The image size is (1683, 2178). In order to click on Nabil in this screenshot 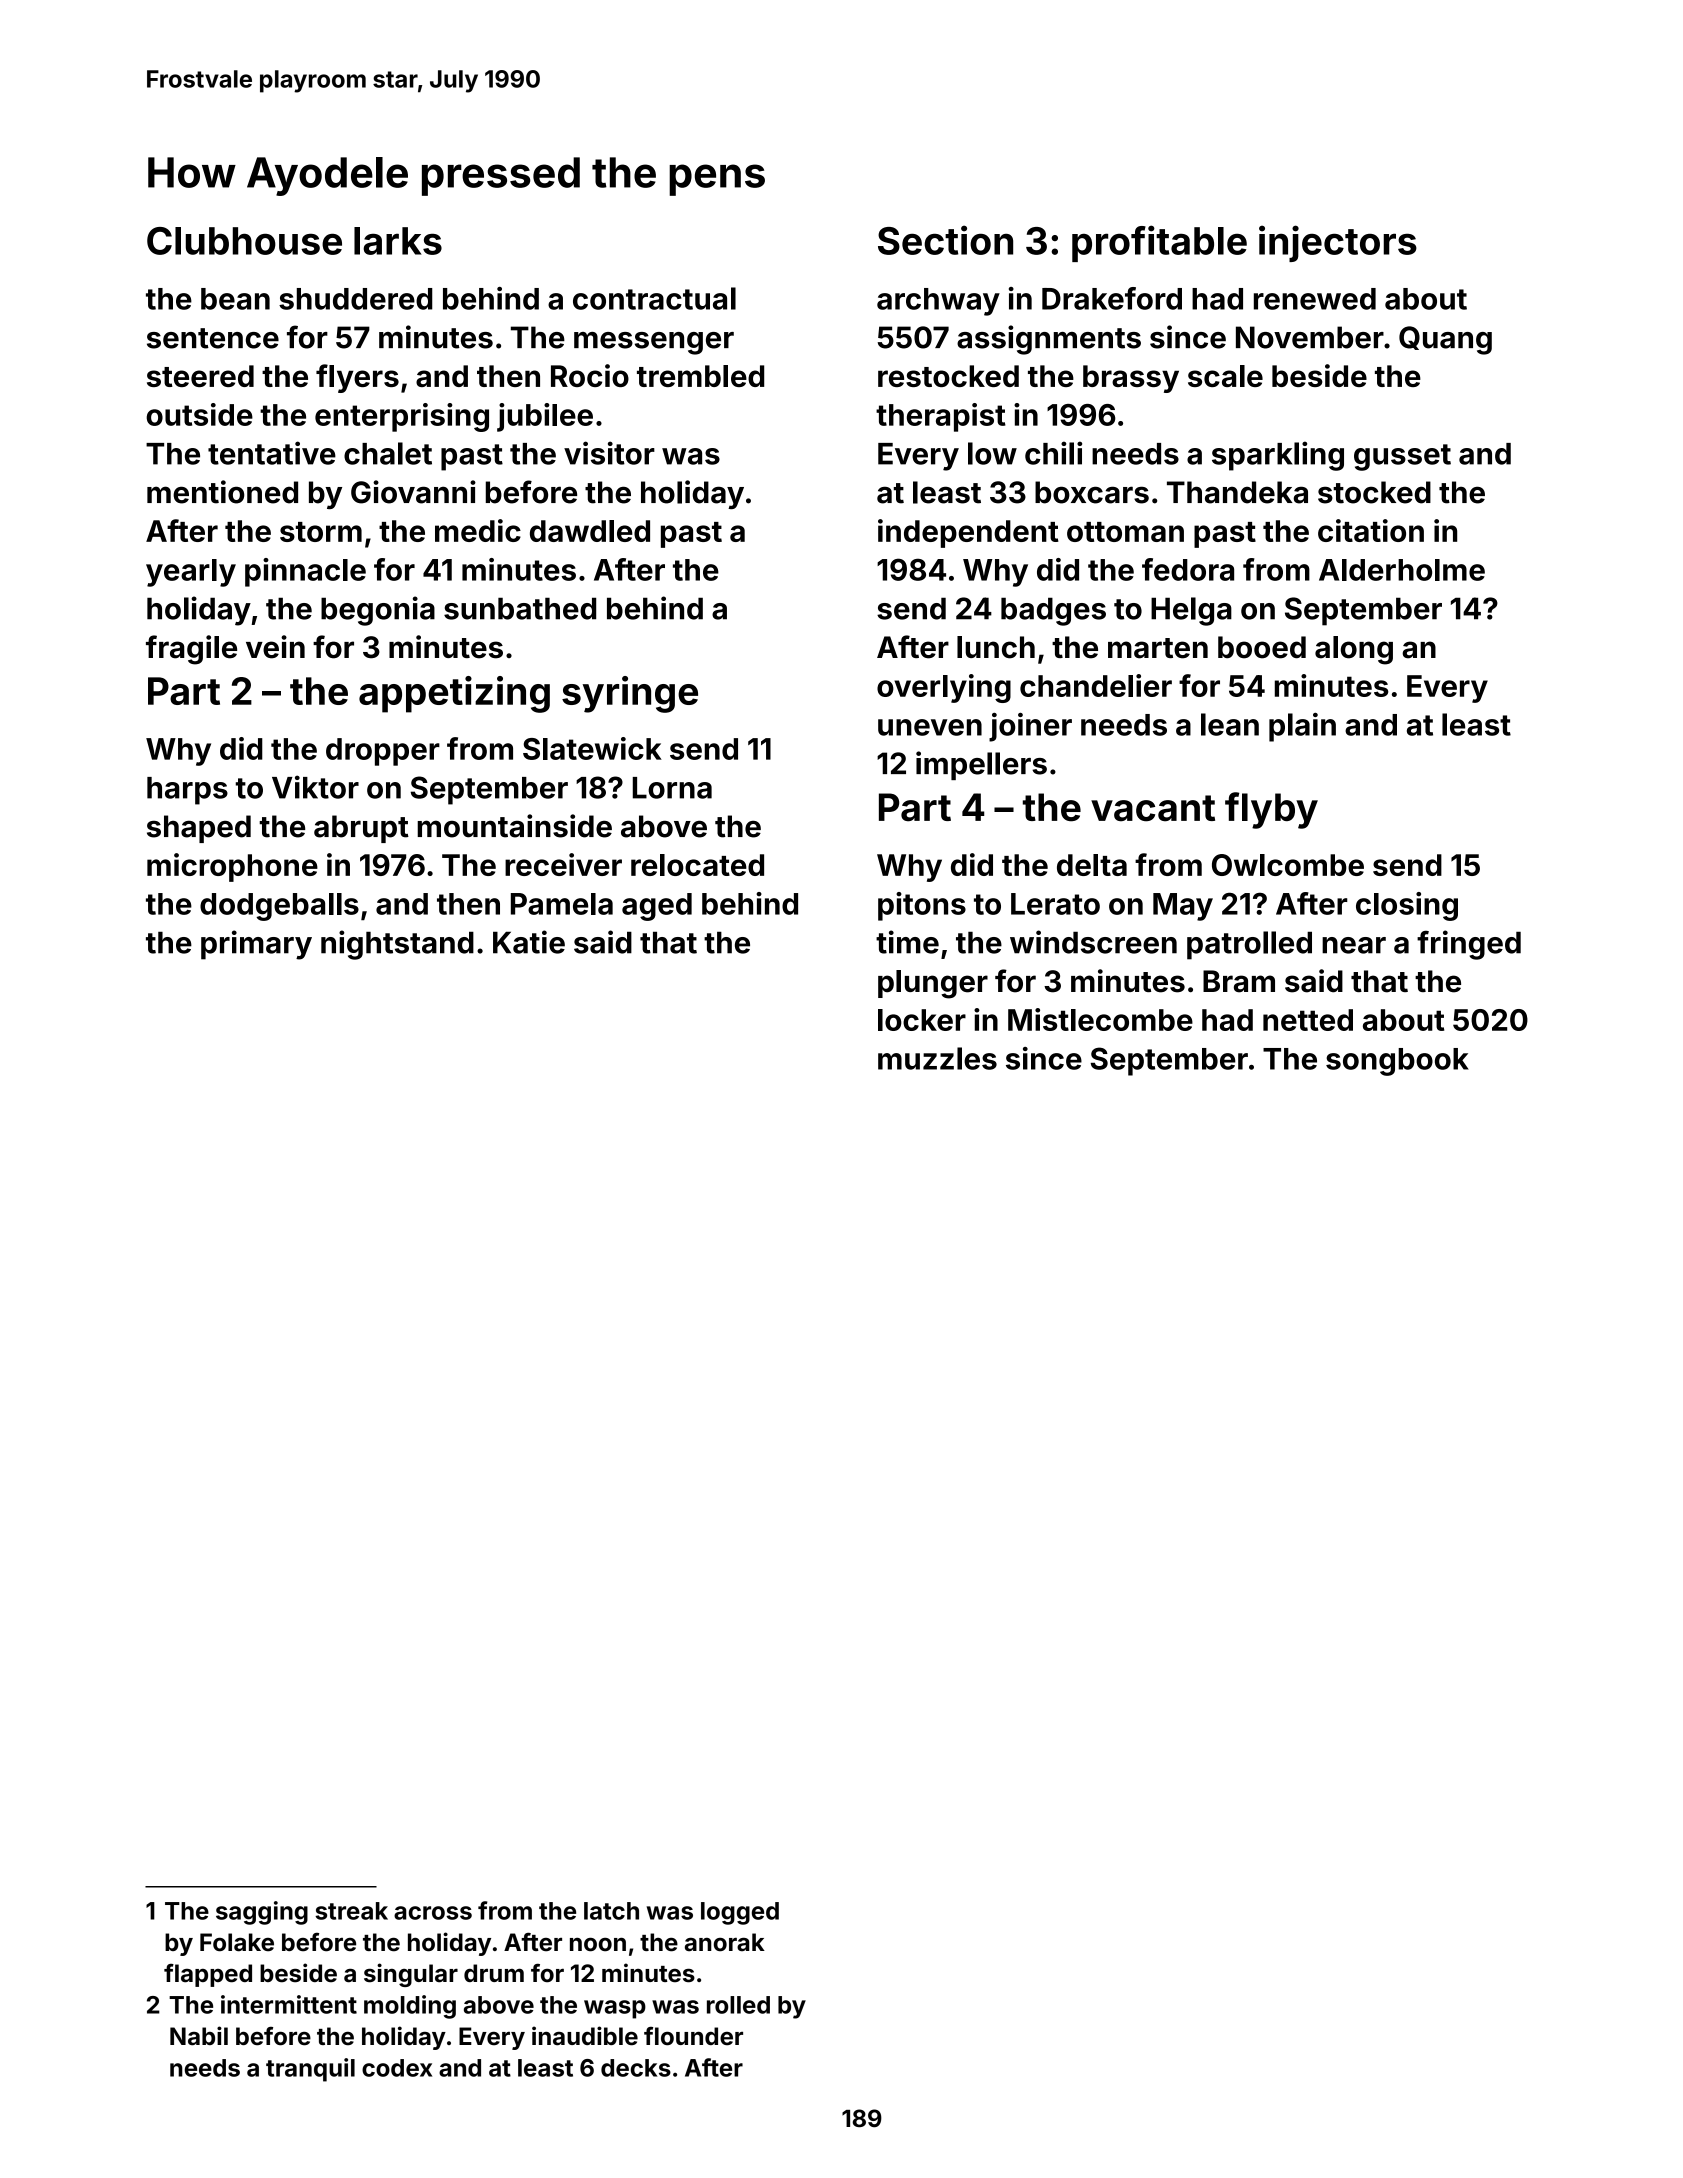, I will do `click(199, 2036)`.
